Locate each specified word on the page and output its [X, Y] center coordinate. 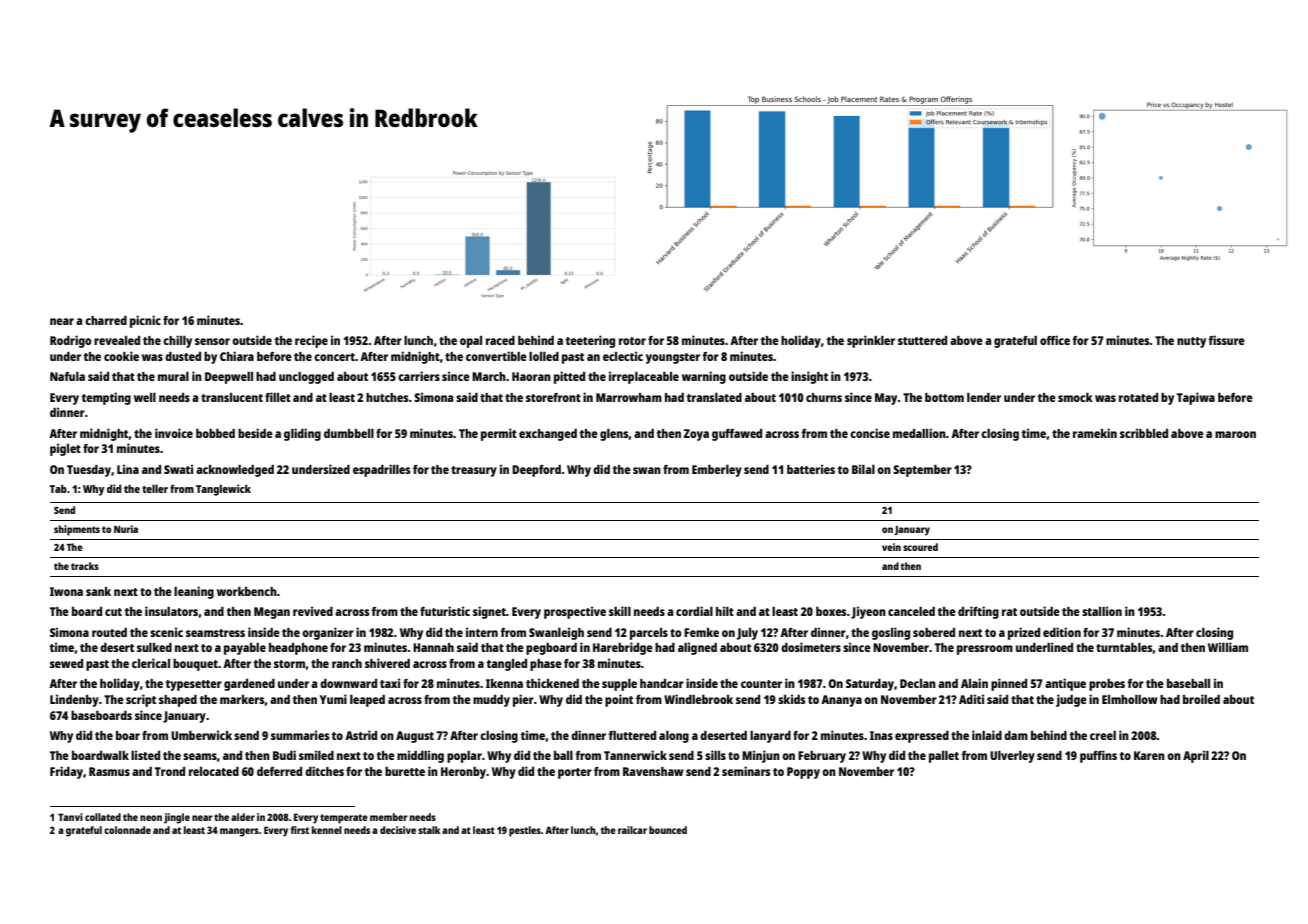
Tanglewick [223, 490]
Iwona [66, 591]
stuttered [922, 340]
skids [791, 699]
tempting [106, 398]
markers [242, 699]
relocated [214, 771]
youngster [673, 358]
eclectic [623, 356]
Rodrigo [71, 341]
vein [891, 547]
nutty [1191, 342]
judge [1071, 700]
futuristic [445, 611]
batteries [811, 469]
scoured [920, 547]
